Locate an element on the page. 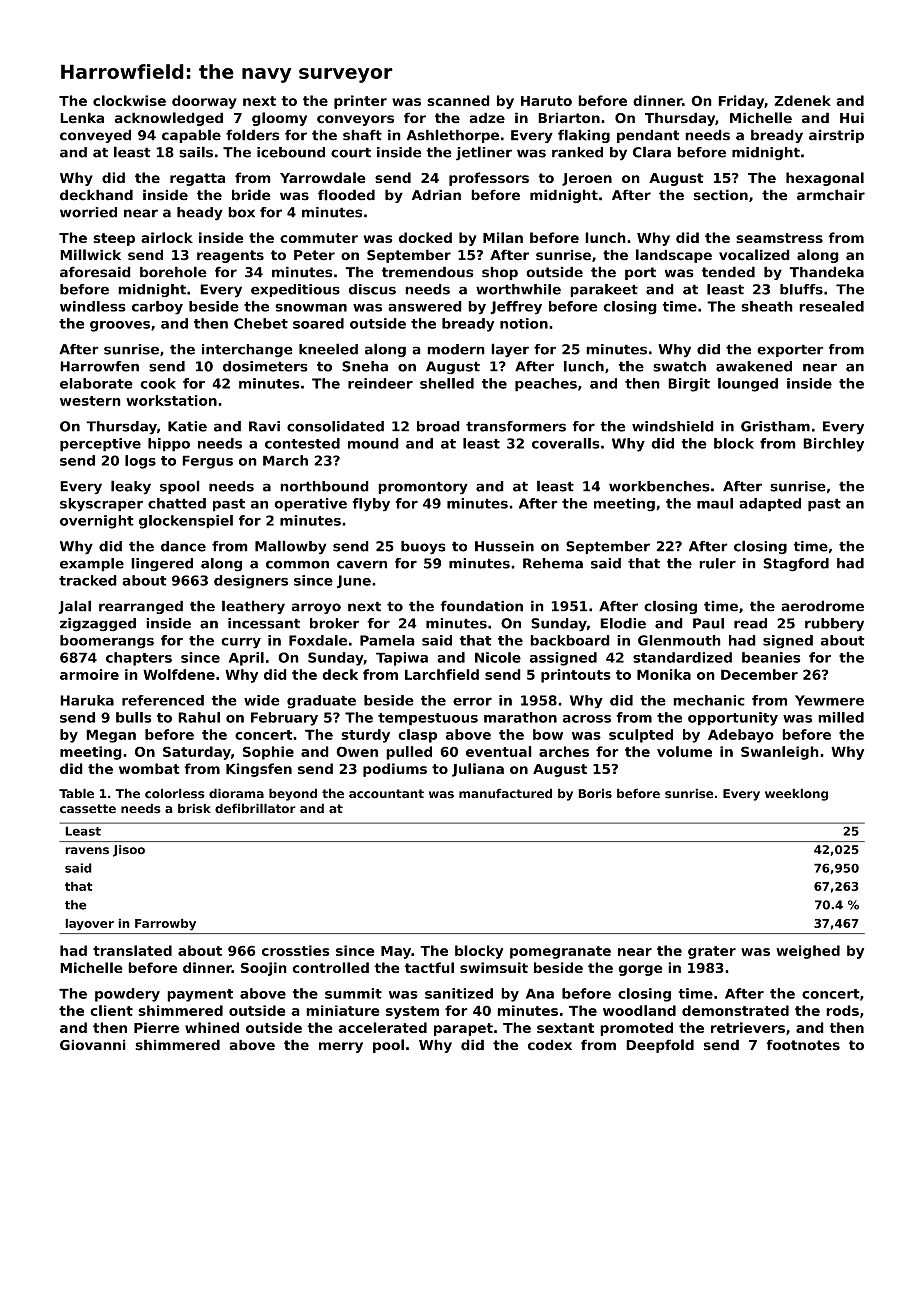 The image size is (924, 1308). answered is located at coordinates (425, 306).
